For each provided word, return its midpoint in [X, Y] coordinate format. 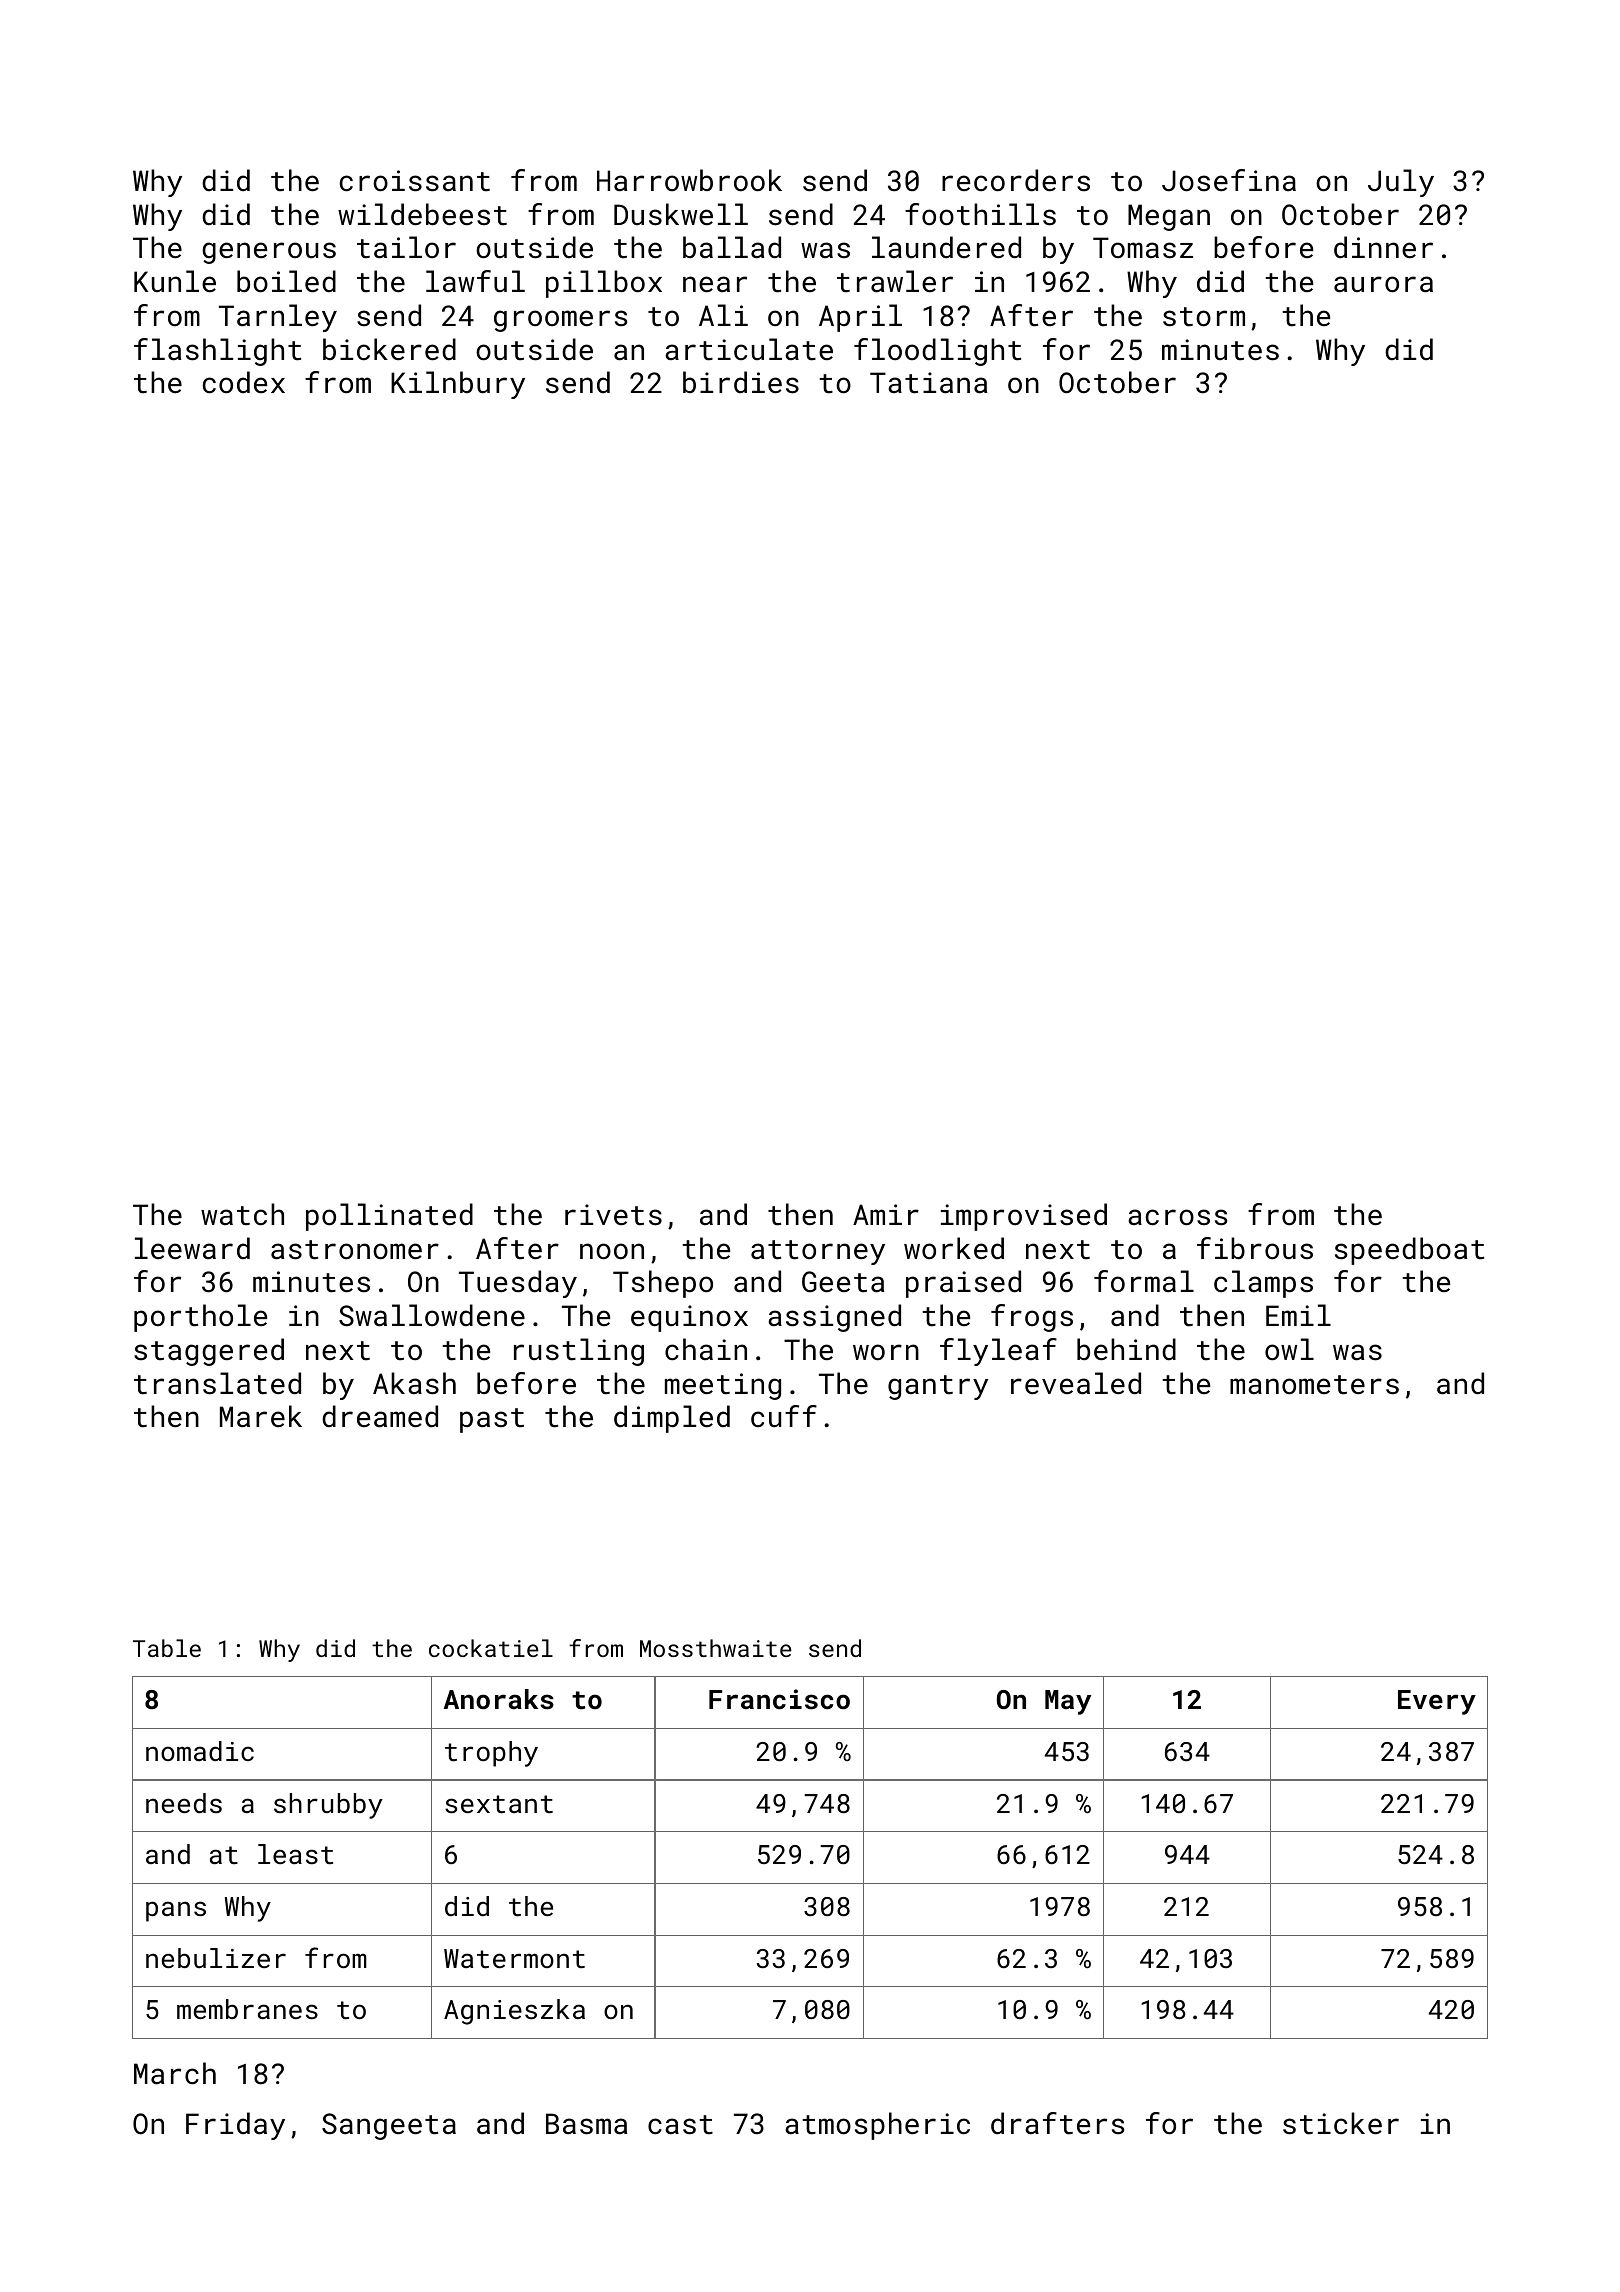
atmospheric [877, 2126]
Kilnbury [458, 385]
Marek [261, 1416]
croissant [415, 181]
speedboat [1409, 1251]
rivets [613, 1215]
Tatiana [928, 383]
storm [1204, 317]
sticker [1341, 2123]
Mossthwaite [716, 1648]
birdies [741, 382]
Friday [235, 2126]
